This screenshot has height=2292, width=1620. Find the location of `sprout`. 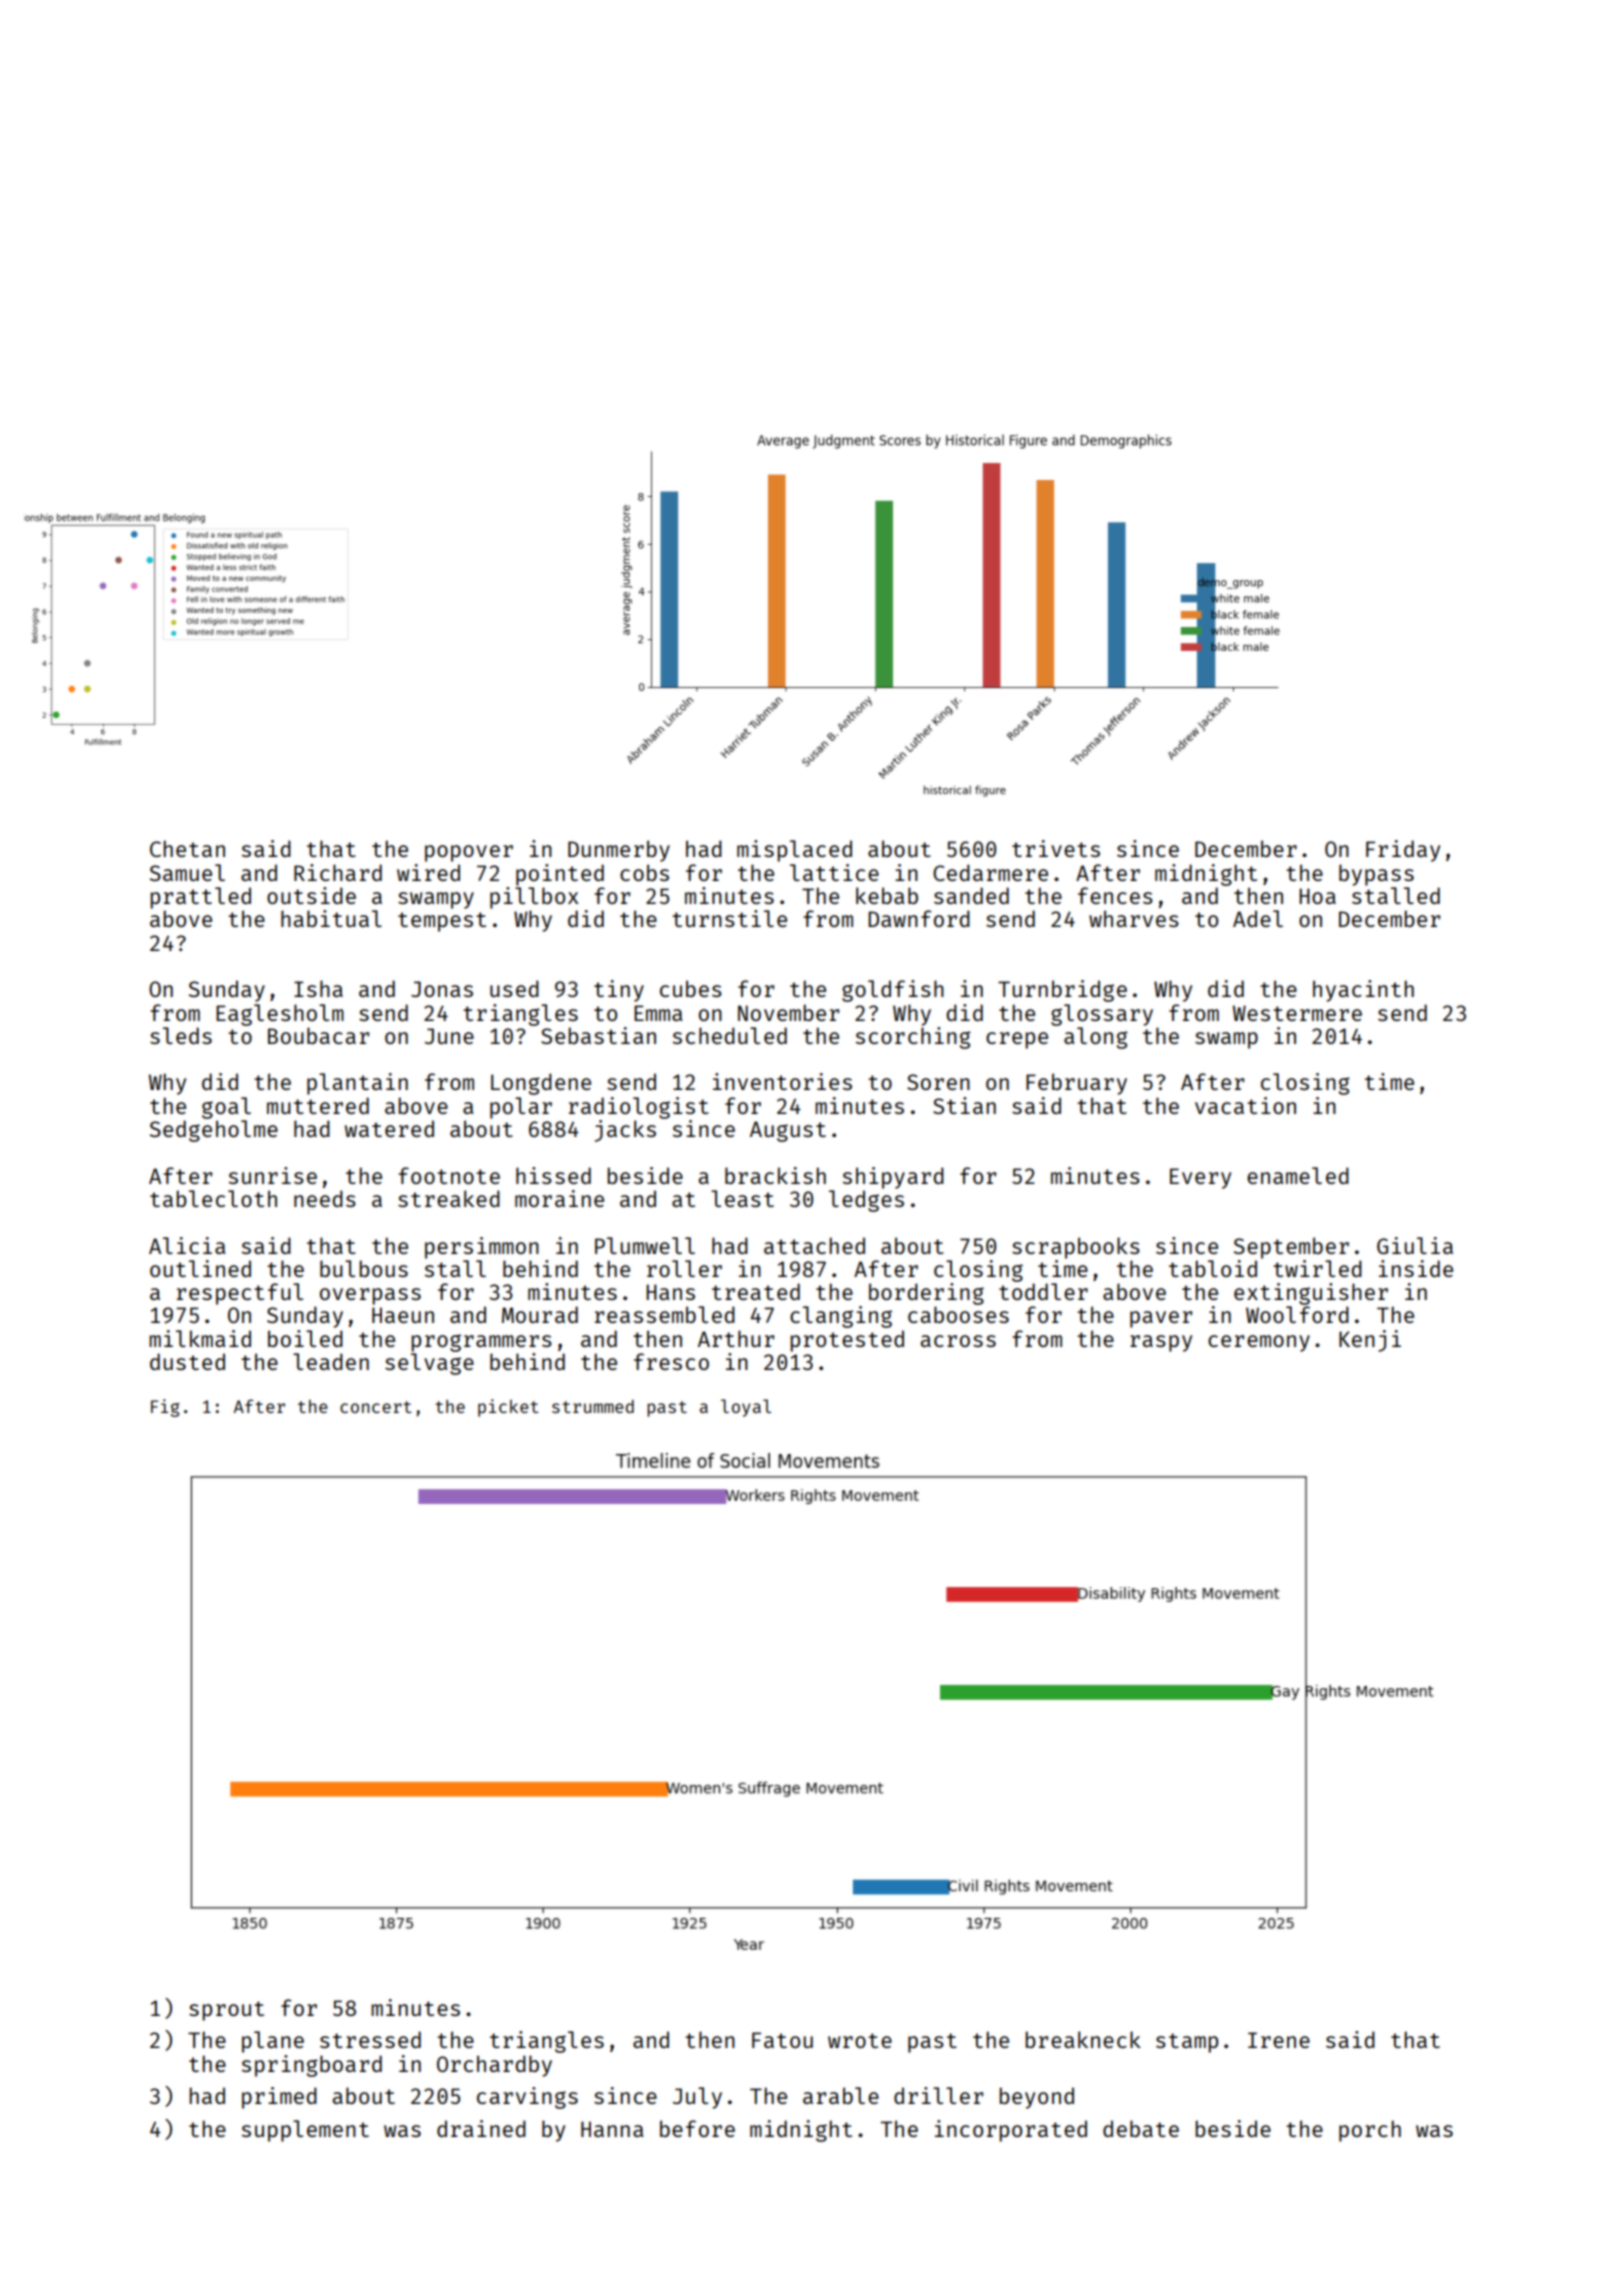

sprout is located at coordinates (226, 2011).
